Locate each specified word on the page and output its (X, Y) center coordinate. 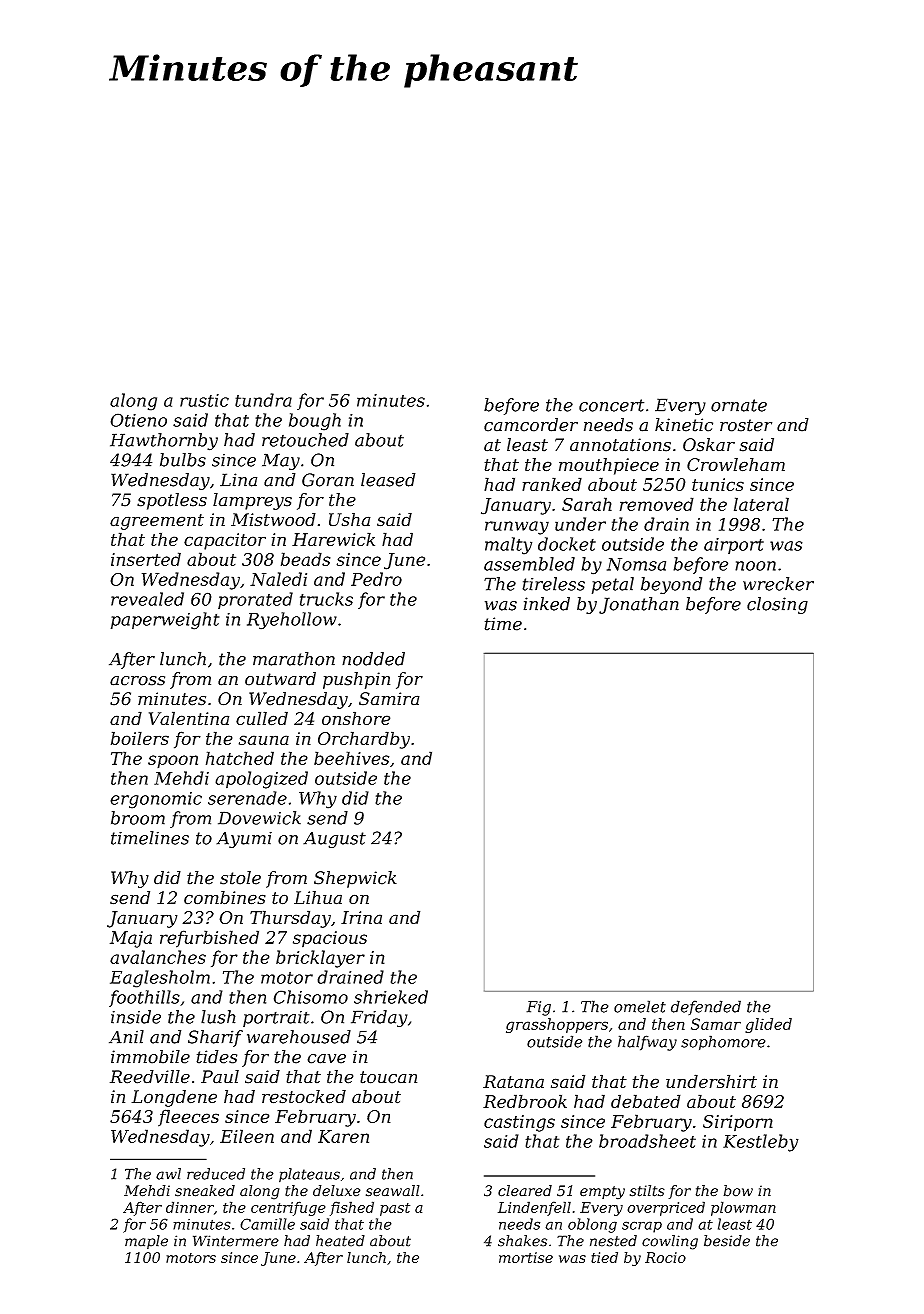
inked (546, 604)
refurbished (209, 939)
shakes (522, 1241)
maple (146, 1242)
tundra (263, 400)
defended (706, 1007)
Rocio (665, 1257)
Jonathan (639, 605)
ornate (739, 405)
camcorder (531, 425)
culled (262, 718)
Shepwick (355, 879)
